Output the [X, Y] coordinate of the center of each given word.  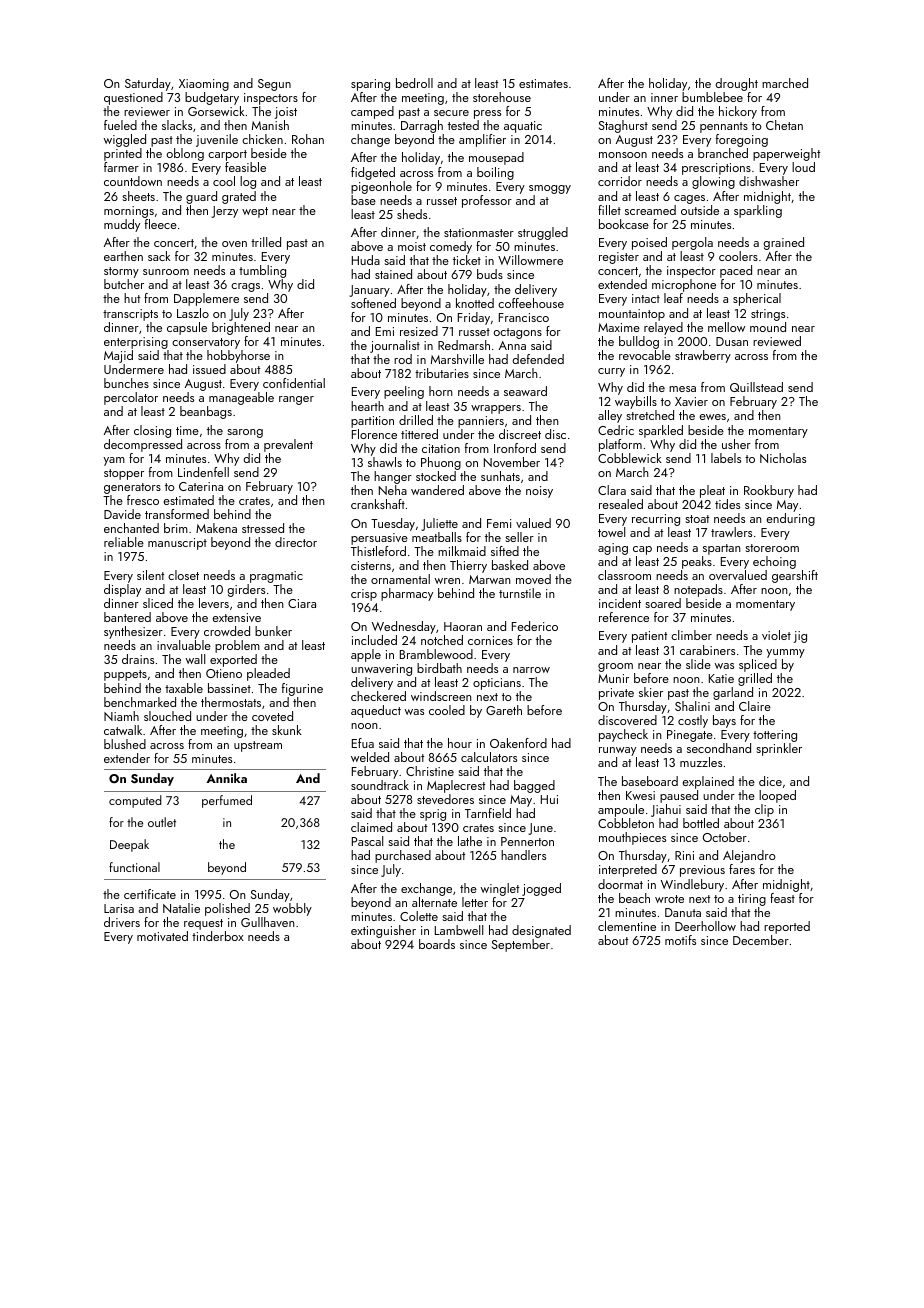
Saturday [148, 84]
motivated [162, 936]
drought [737, 84]
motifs [680, 940]
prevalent [288, 445]
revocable [645, 355]
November [512, 462]
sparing [370, 85]
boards [437, 944]
